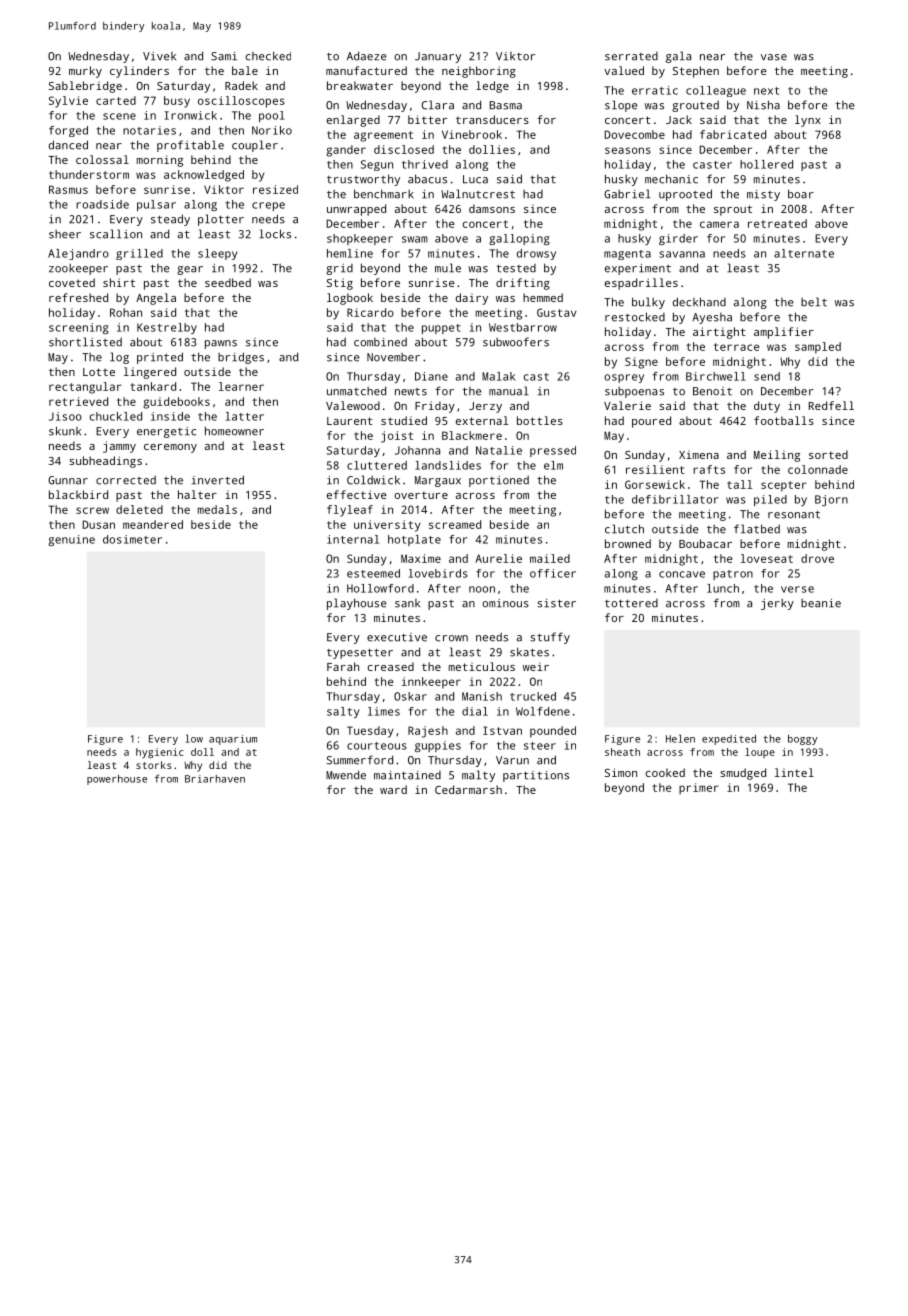 The height and width of the page is (1316, 908). Describe the element at coordinates (85, 388) in the page. I see `rectangular` at that location.
